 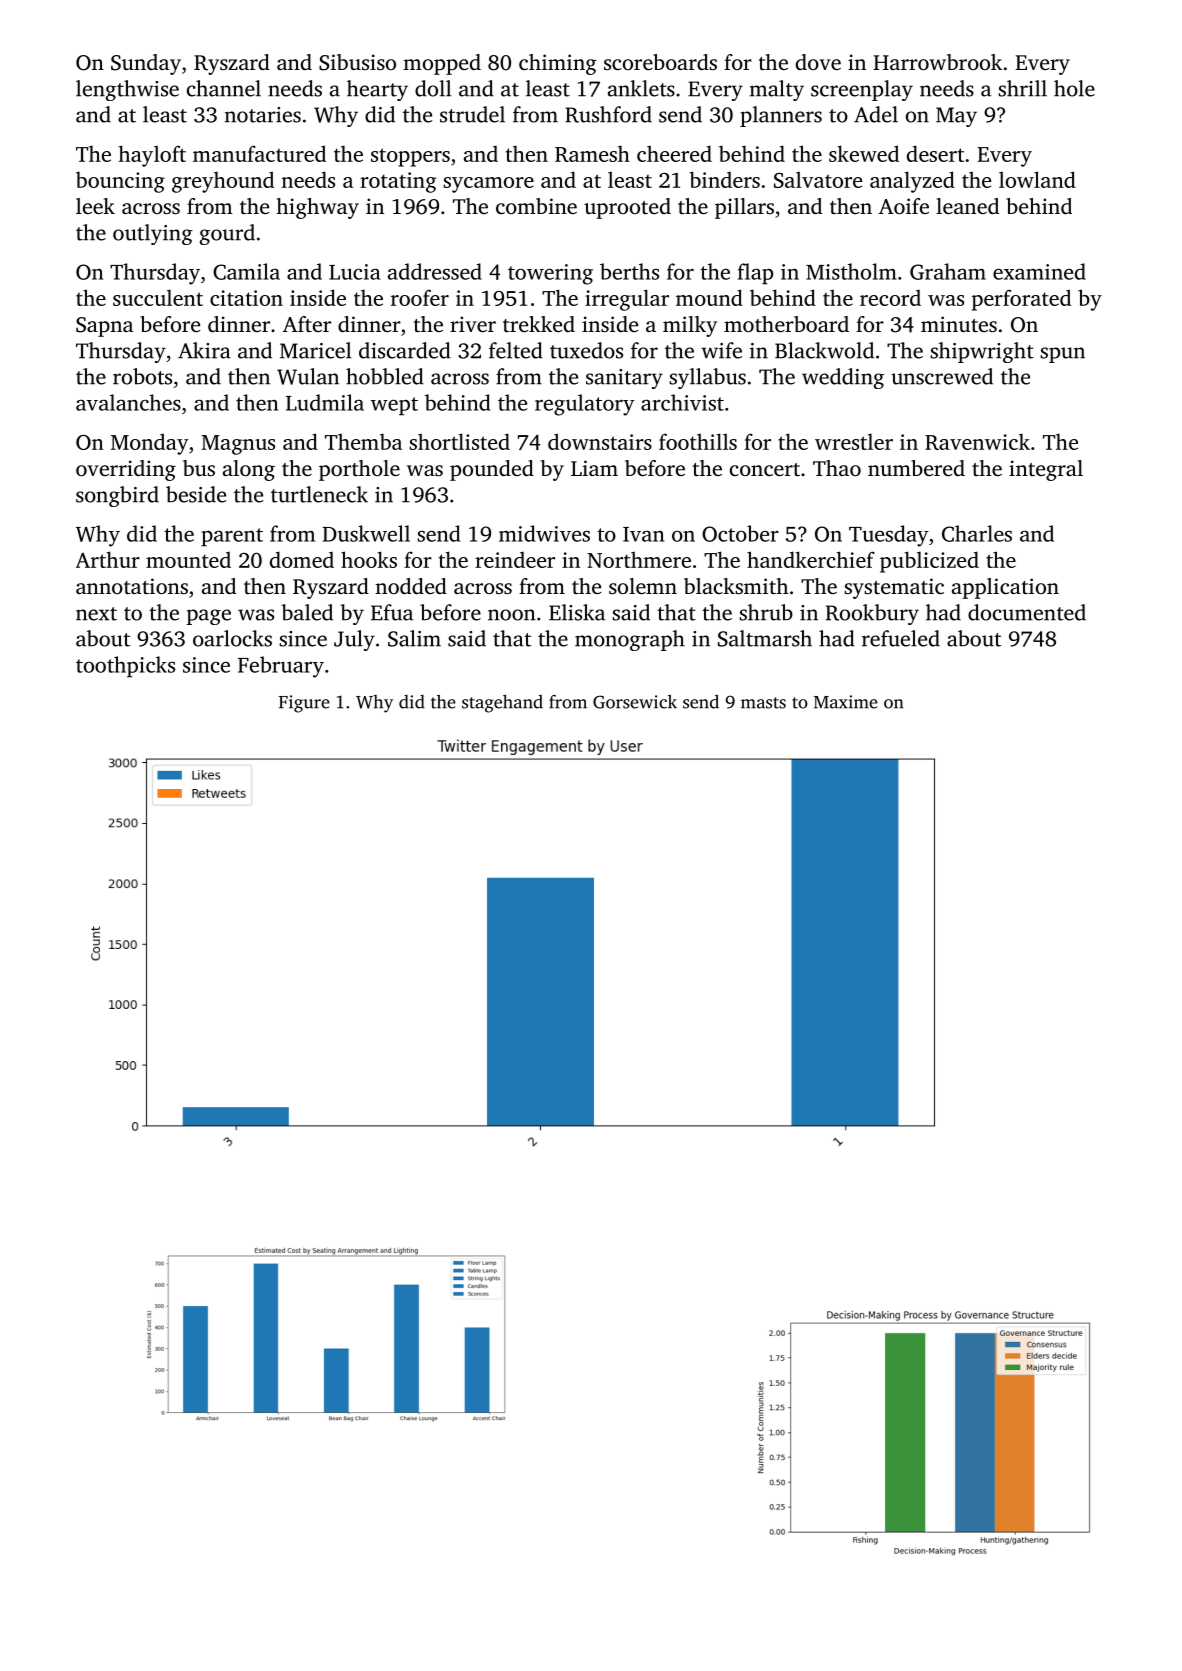 I want to click on sanitary, so click(x=624, y=379).
